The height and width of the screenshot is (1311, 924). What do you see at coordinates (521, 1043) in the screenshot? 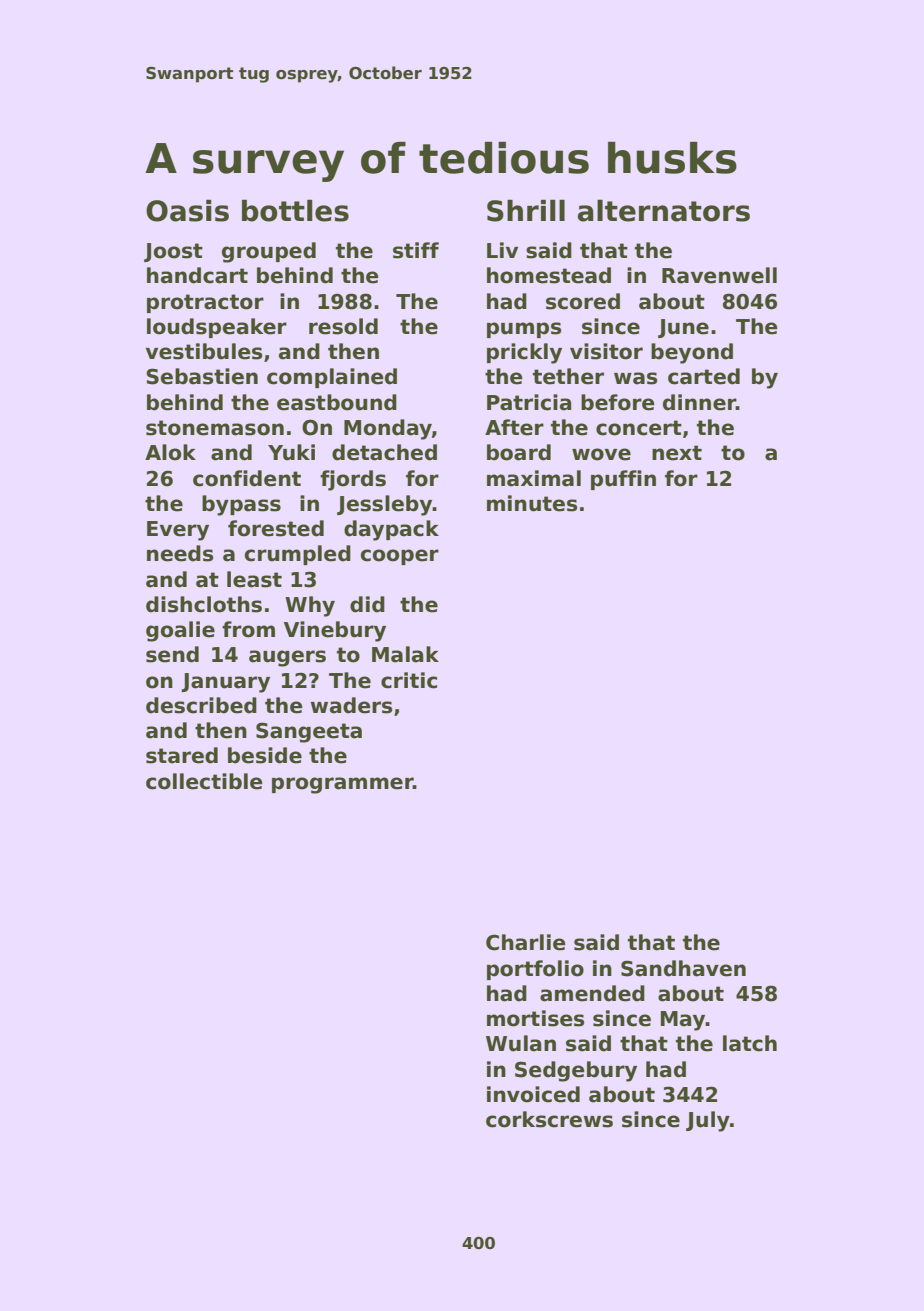
I see `Wulan` at bounding box center [521, 1043].
